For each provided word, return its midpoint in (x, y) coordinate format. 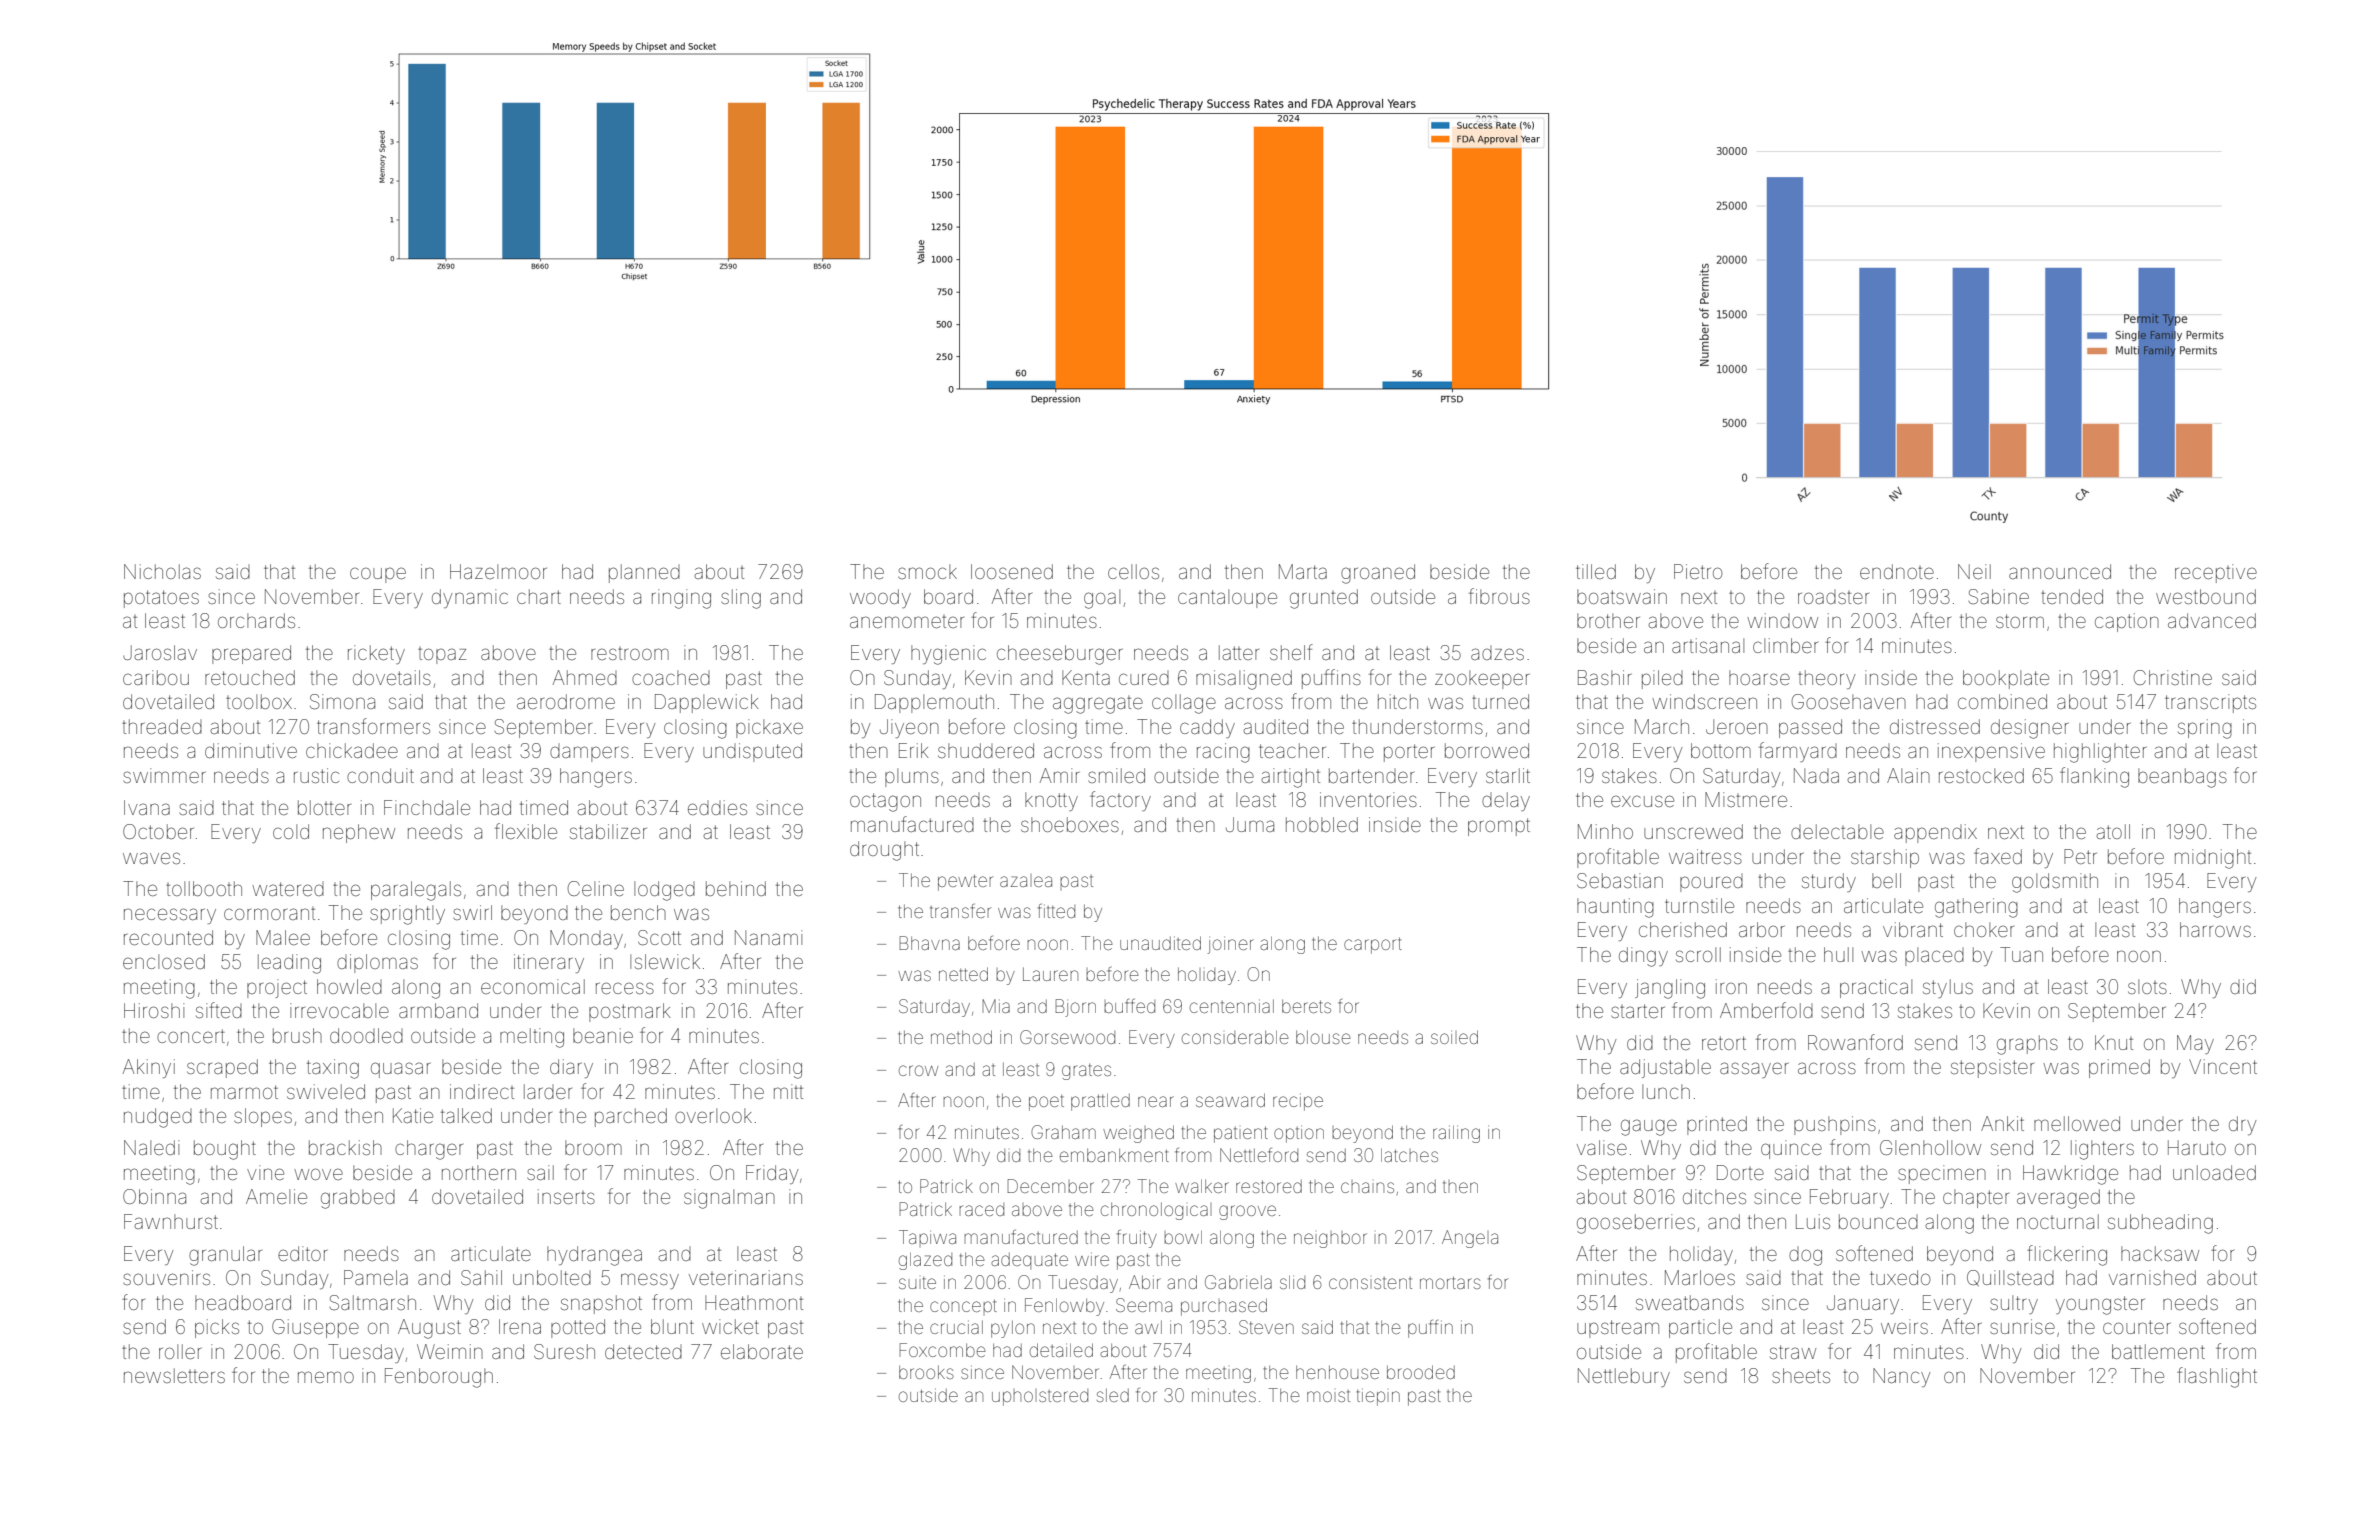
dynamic (470, 598)
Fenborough (439, 1378)
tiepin (1378, 1397)
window (1782, 620)
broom (593, 1147)
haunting (1615, 908)
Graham (1063, 1132)
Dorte (1740, 1172)
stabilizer (608, 831)
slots (2147, 986)
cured (1144, 678)
